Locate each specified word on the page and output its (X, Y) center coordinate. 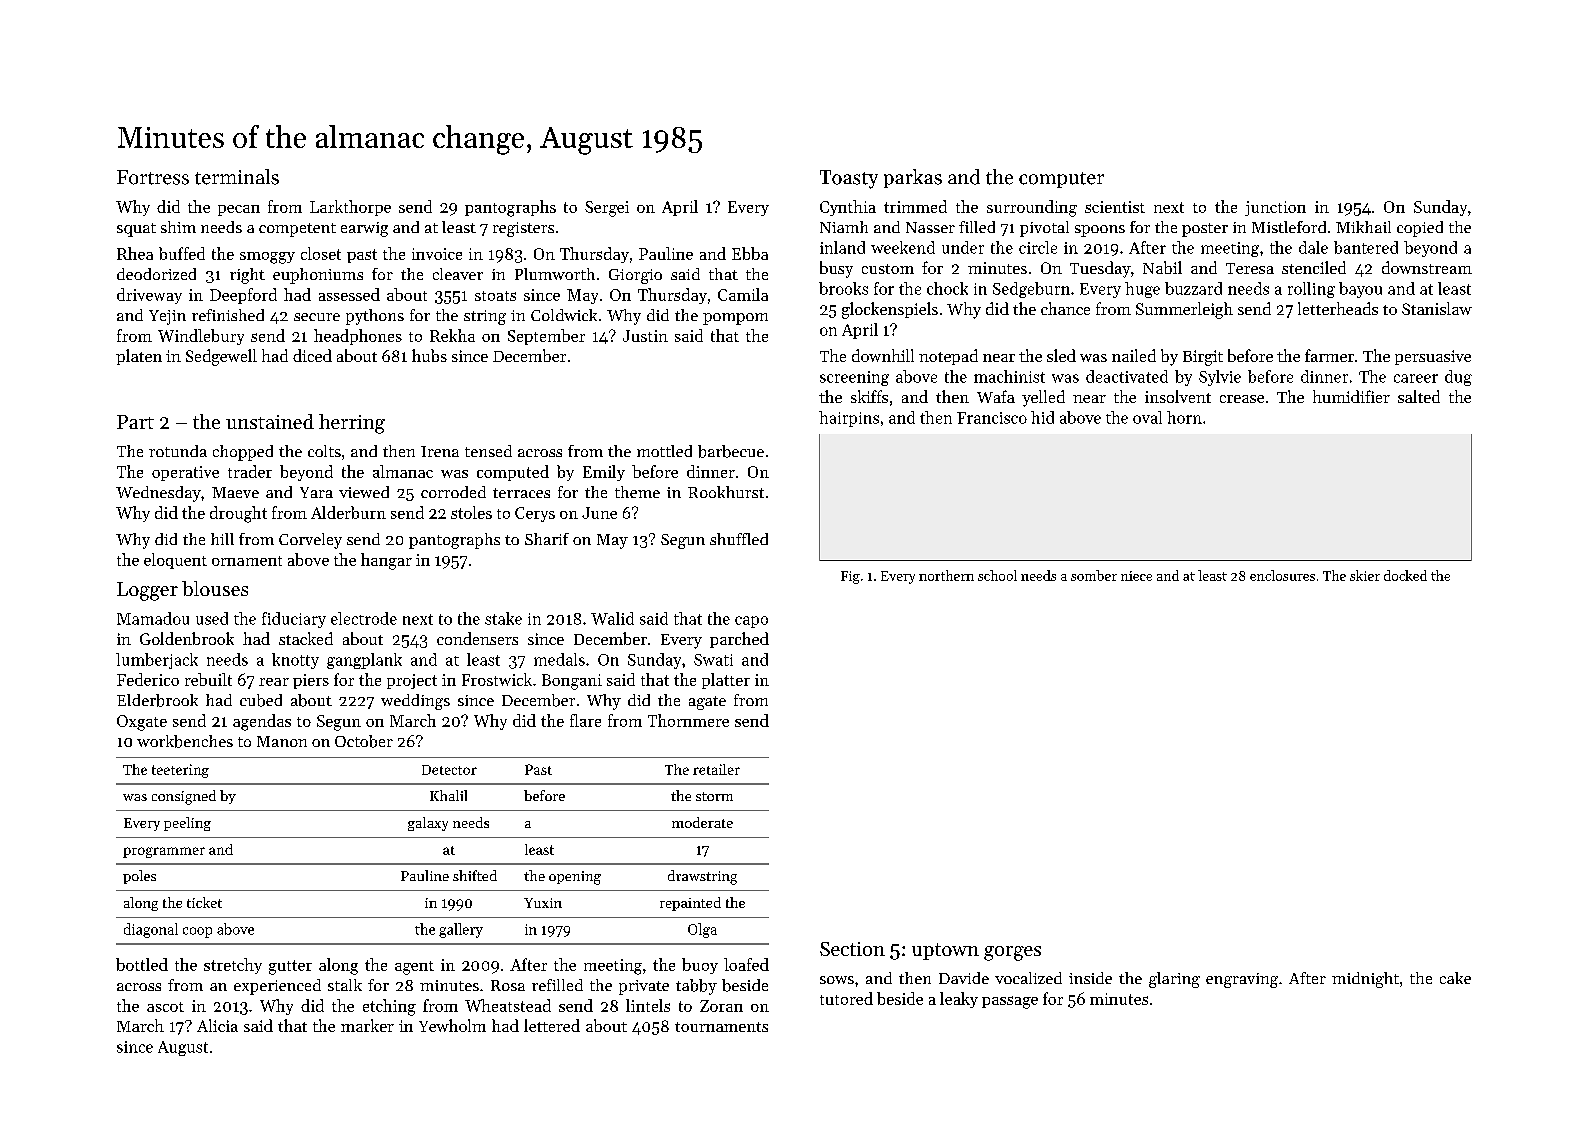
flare (585, 720)
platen (139, 357)
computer (1061, 180)
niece (1136, 576)
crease (1242, 399)
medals (559, 659)
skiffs (869, 396)
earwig (364, 229)
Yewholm (452, 1025)
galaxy (428, 824)
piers (311, 681)
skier (1365, 575)
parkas (913, 178)
